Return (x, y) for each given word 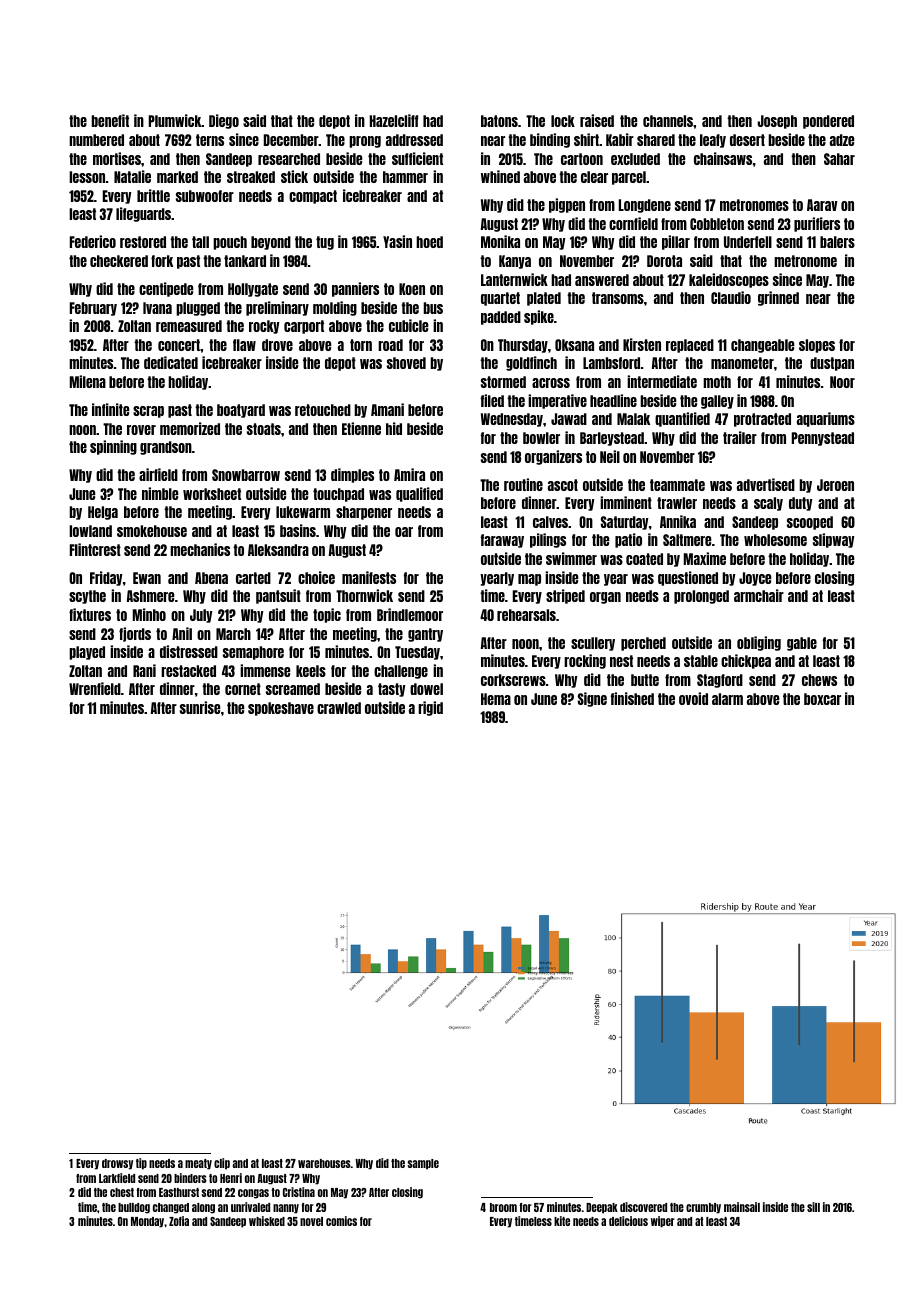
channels (668, 121)
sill (813, 1207)
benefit (110, 120)
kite (562, 1221)
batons (499, 121)
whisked (267, 1221)
